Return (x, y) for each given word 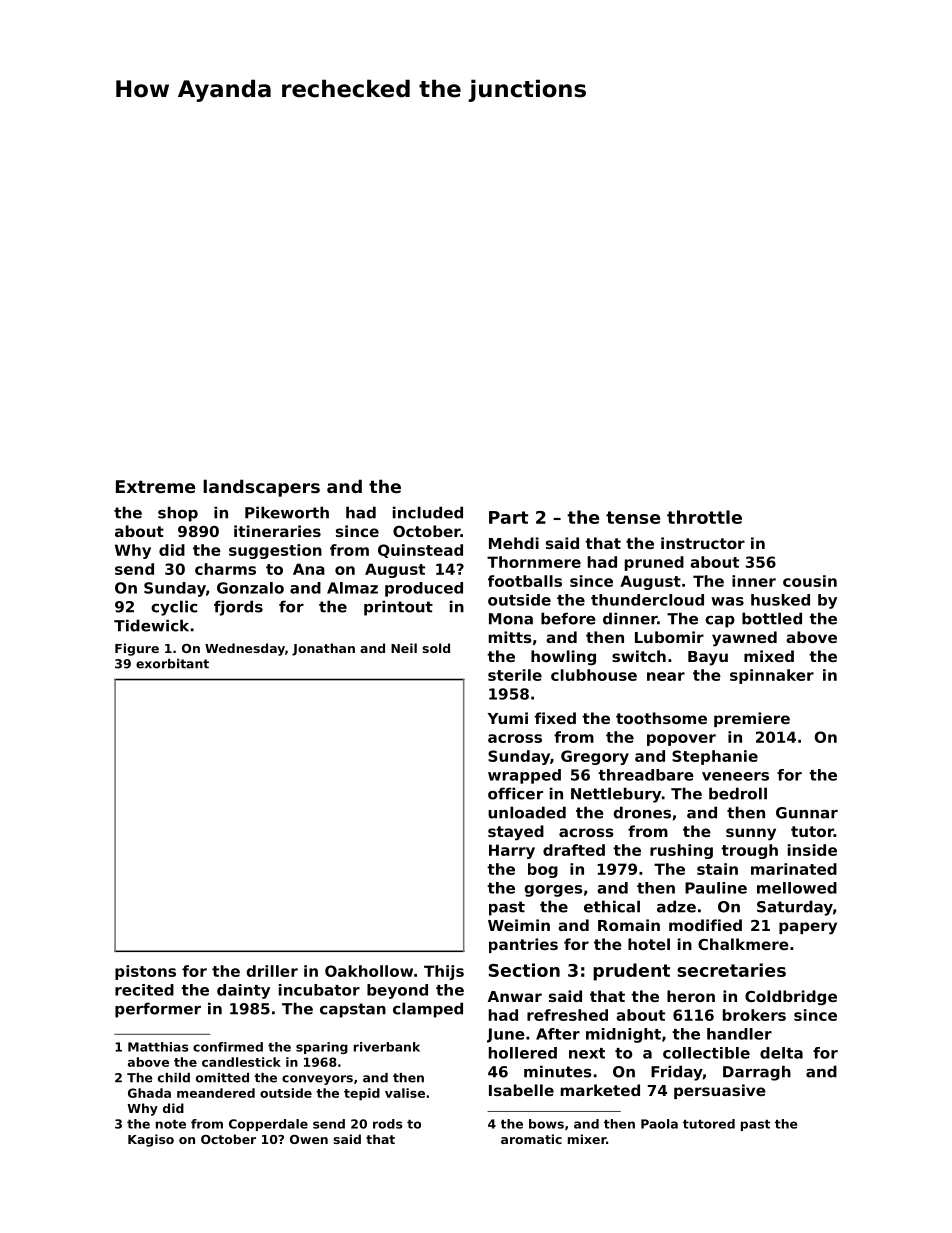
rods (388, 1124)
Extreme (155, 486)
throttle (704, 517)
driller (272, 971)
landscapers (261, 488)
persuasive (720, 1091)
